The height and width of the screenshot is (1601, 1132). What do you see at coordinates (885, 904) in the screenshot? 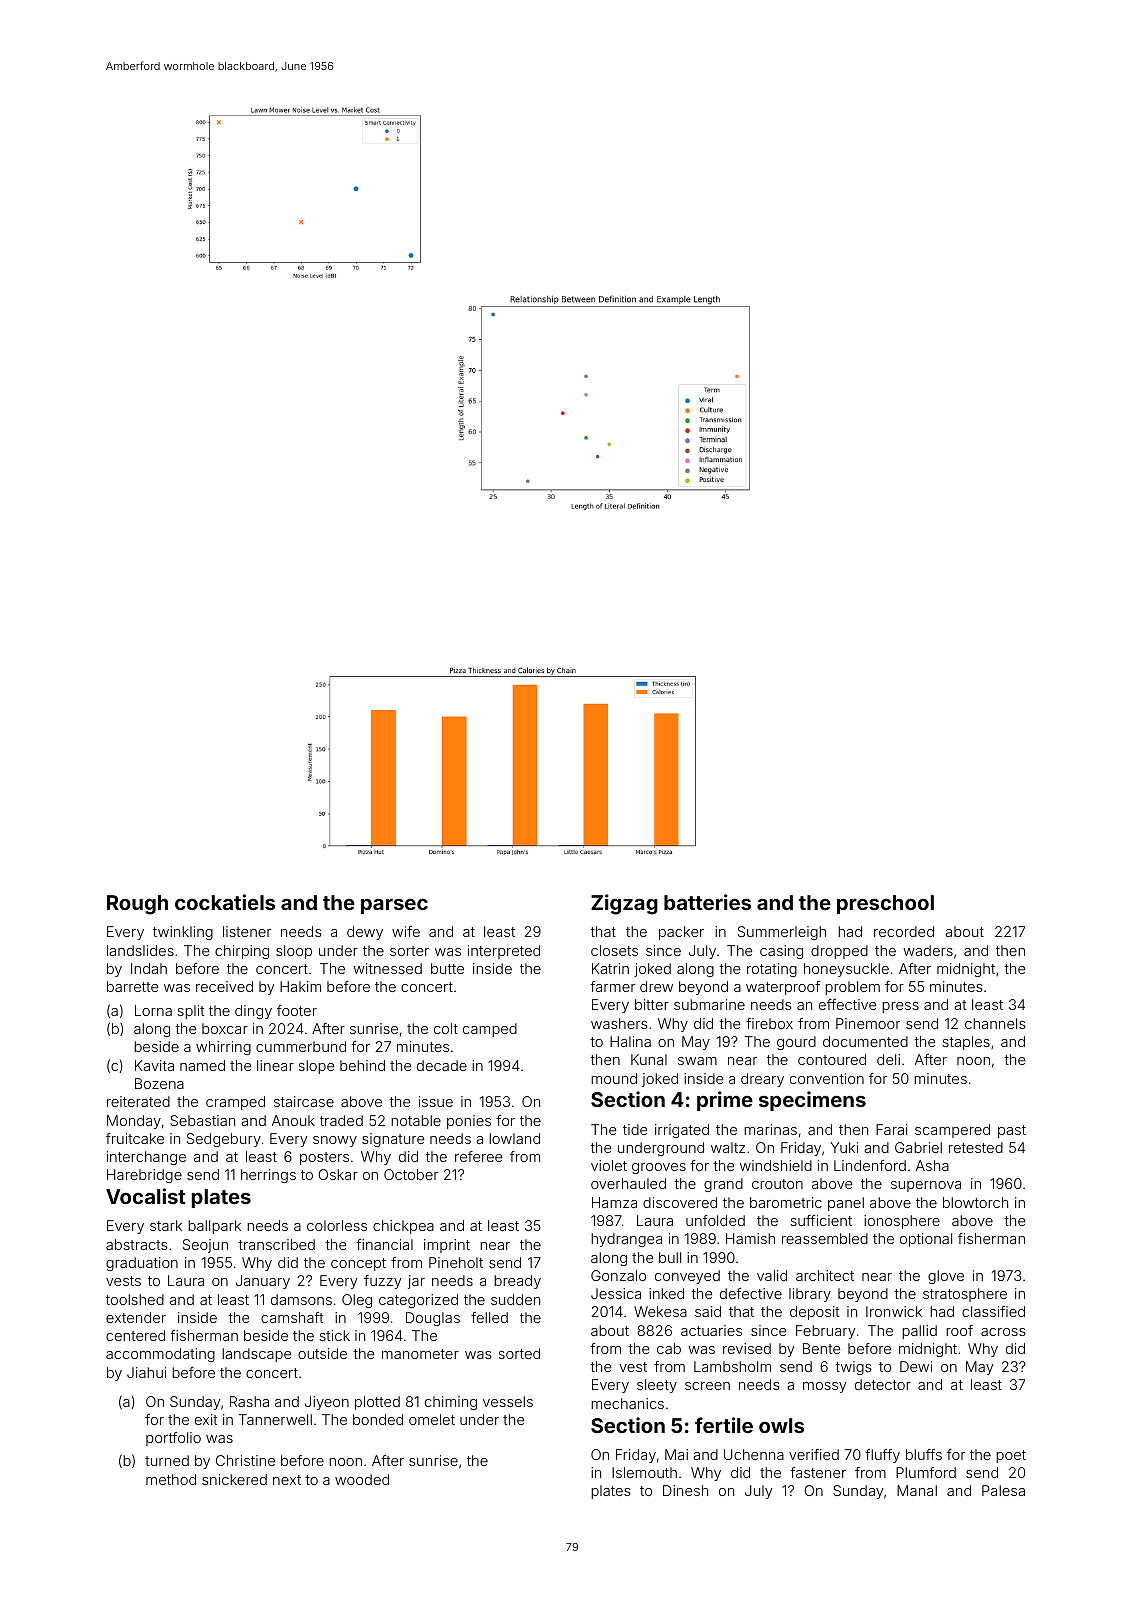
I see `preschool` at bounding box center [885, 904].
